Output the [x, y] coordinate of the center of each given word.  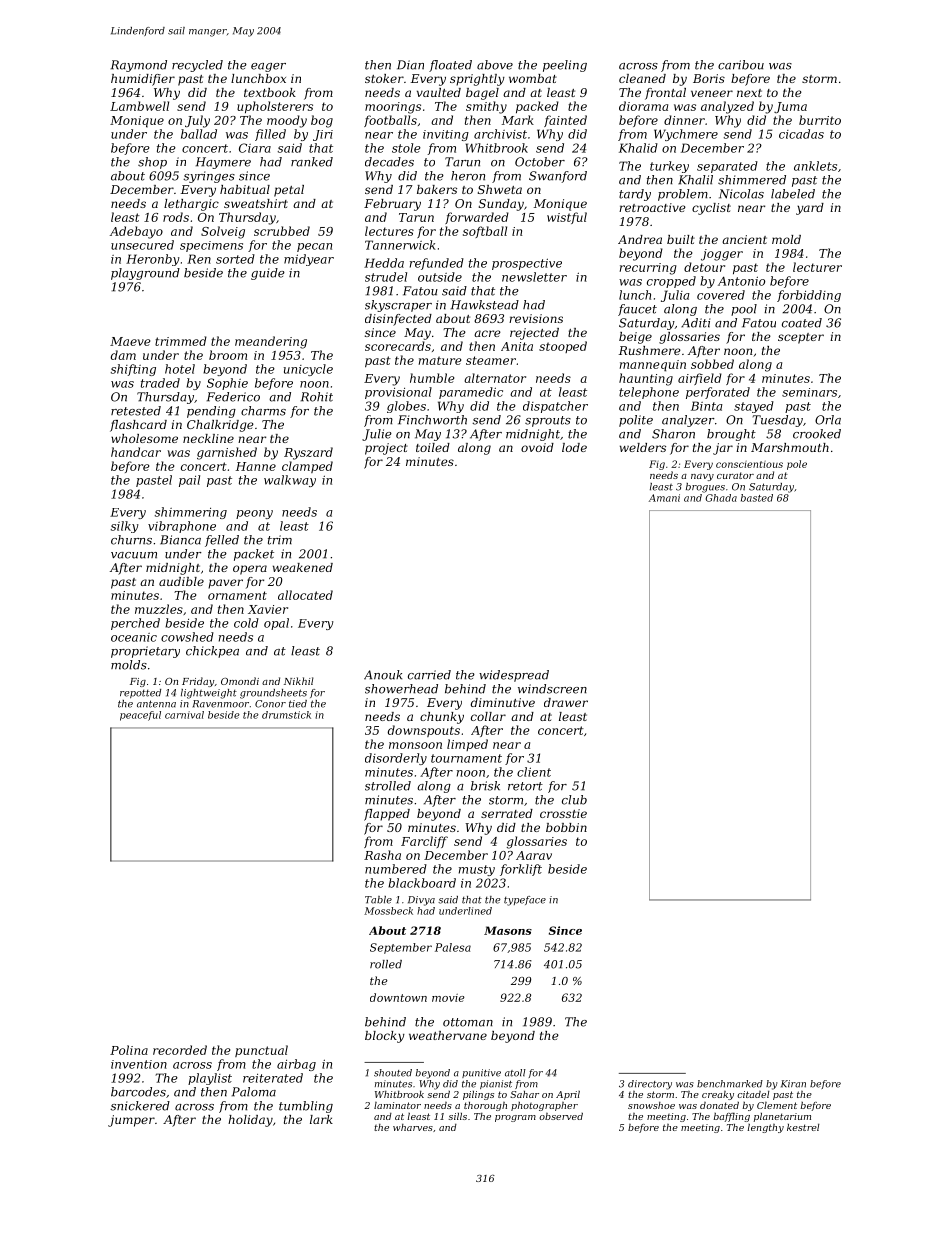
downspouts [424, 731]
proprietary [145, 652]
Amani [664, 498]
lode [574, 447]
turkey [669, 167]
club [574, 800]
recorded [180, 1050]
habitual [245, 189]
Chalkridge [220, 426]
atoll [515, 1073]
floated [450, 66]
